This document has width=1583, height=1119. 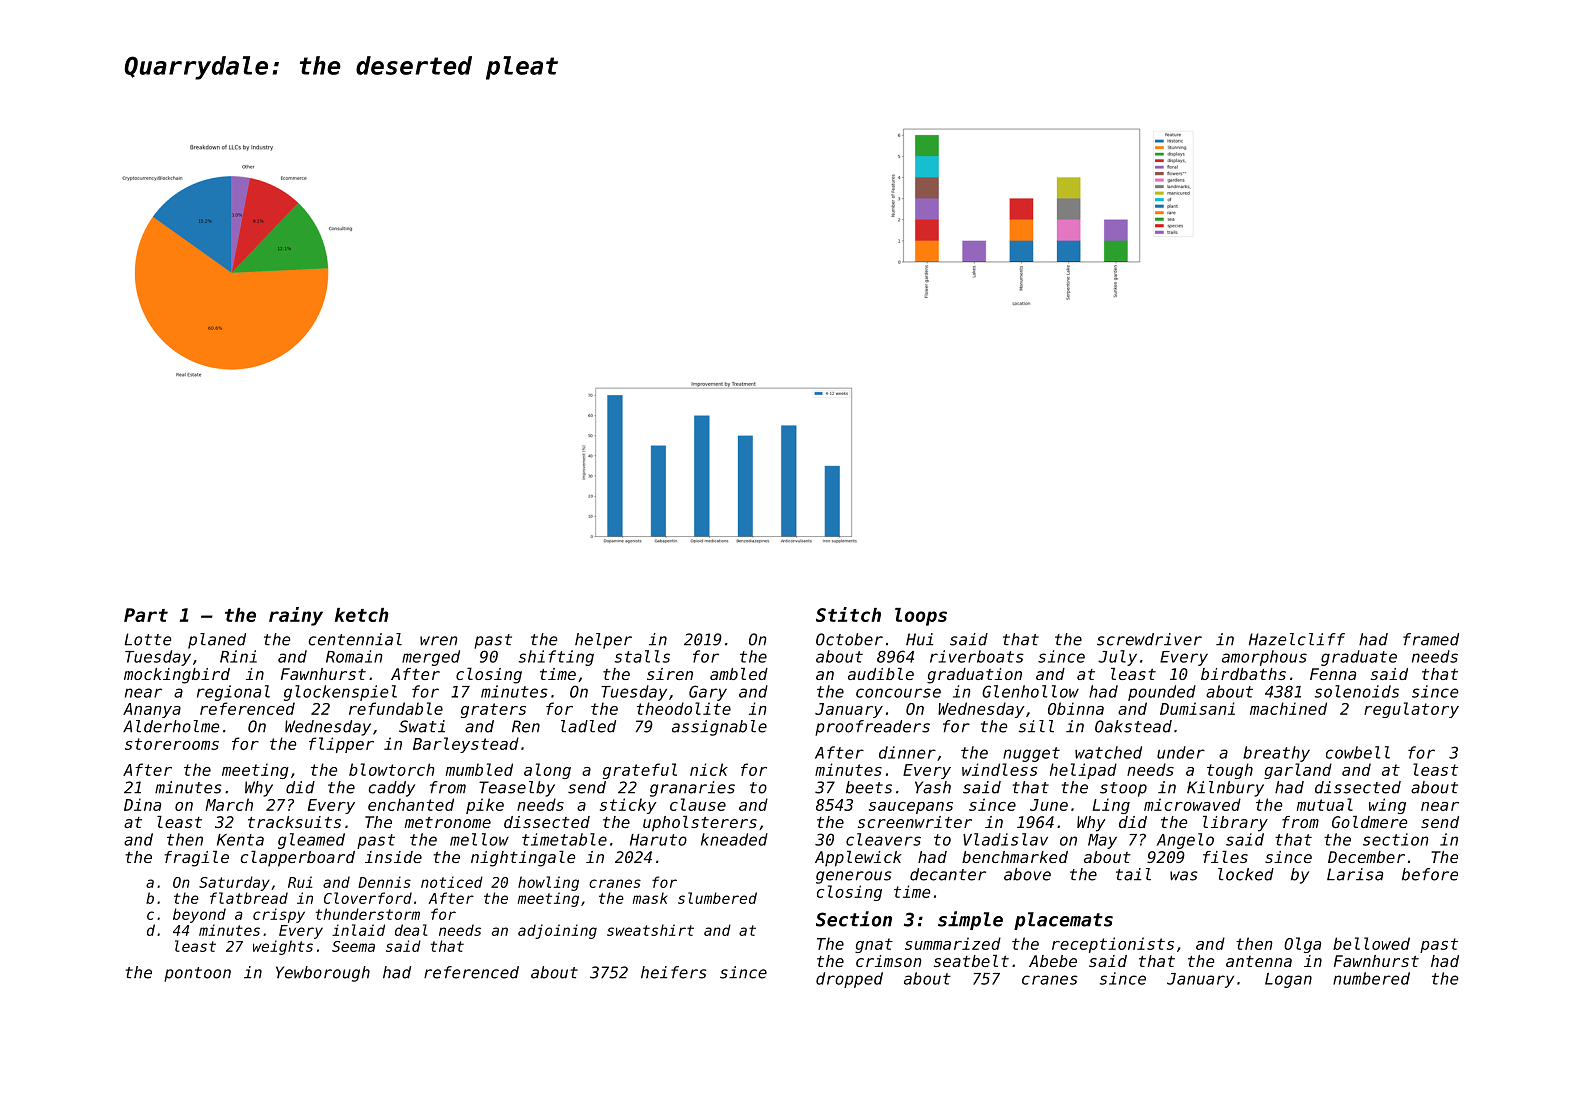 I want to click on ambled, so click(x=739, y=674).
